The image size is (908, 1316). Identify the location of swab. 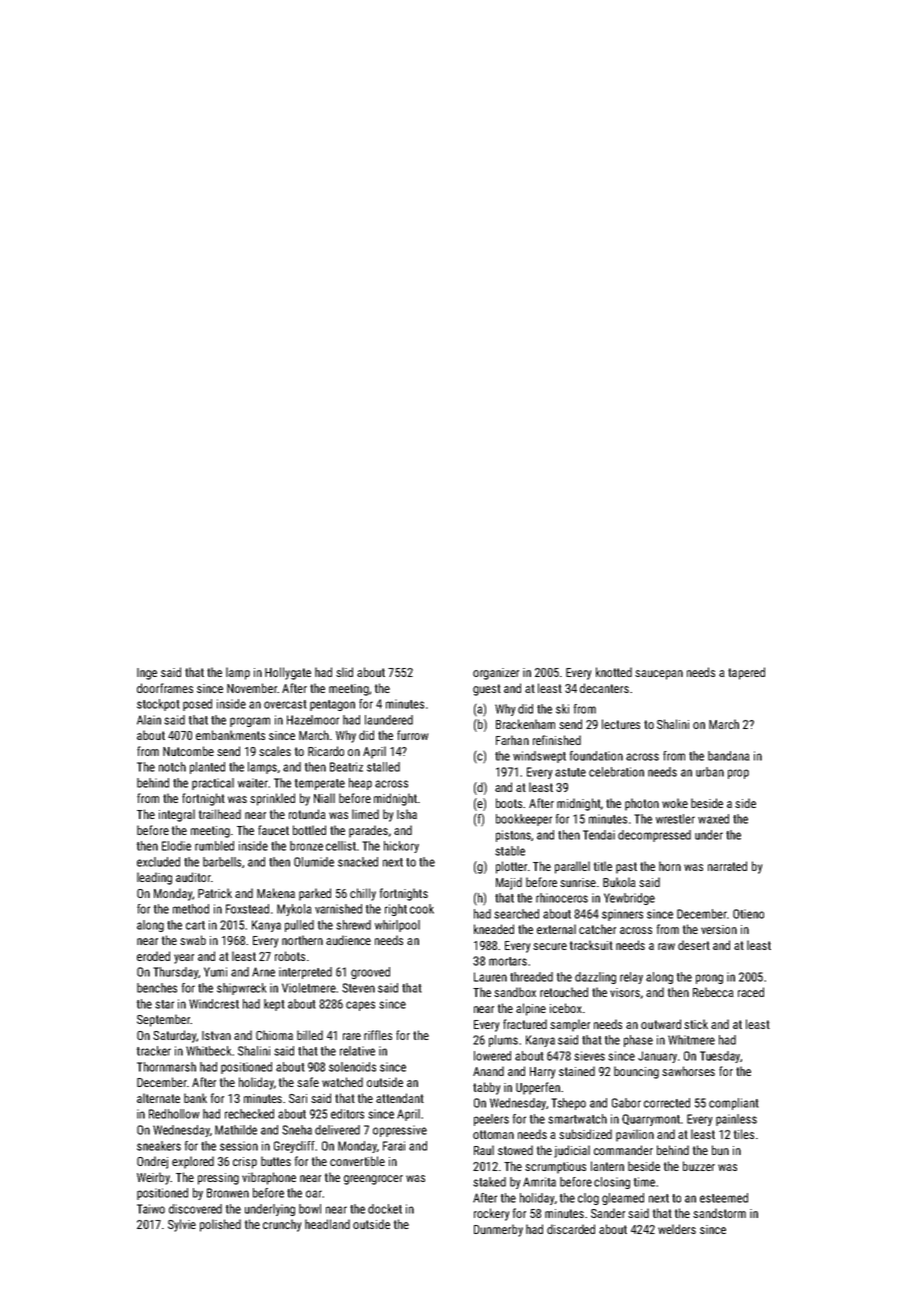
(193, 940).
